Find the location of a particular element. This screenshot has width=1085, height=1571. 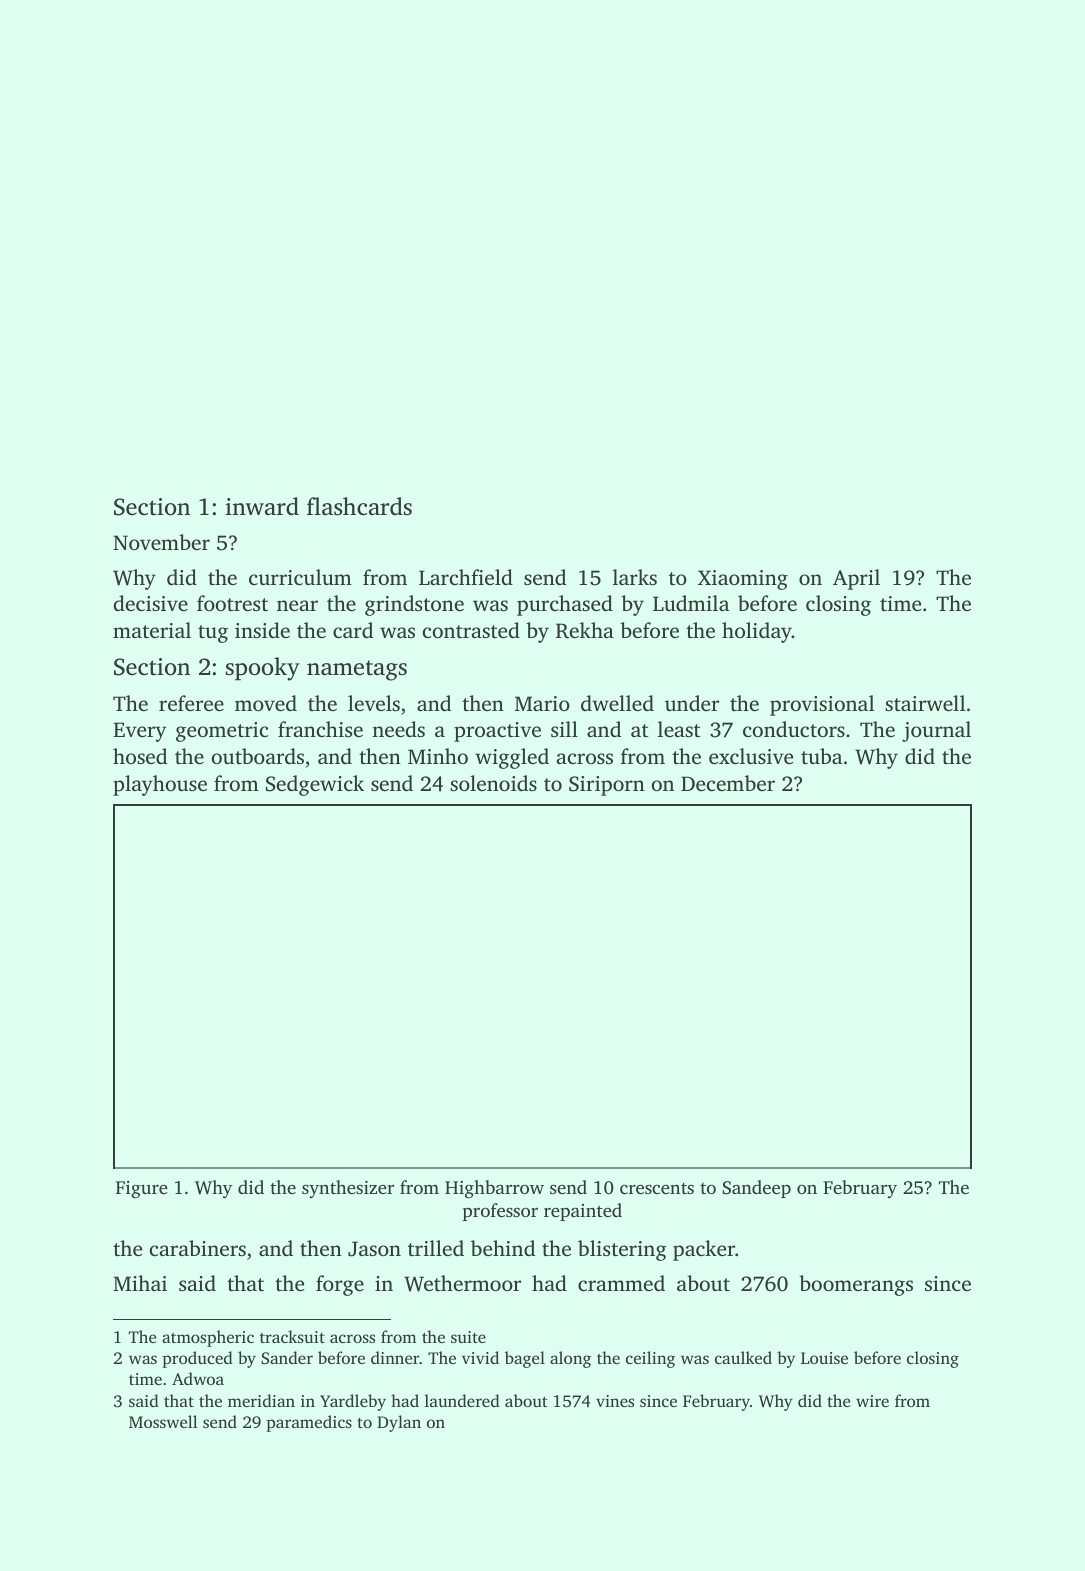

Sandeep is located at coordinates (756, 1189).
